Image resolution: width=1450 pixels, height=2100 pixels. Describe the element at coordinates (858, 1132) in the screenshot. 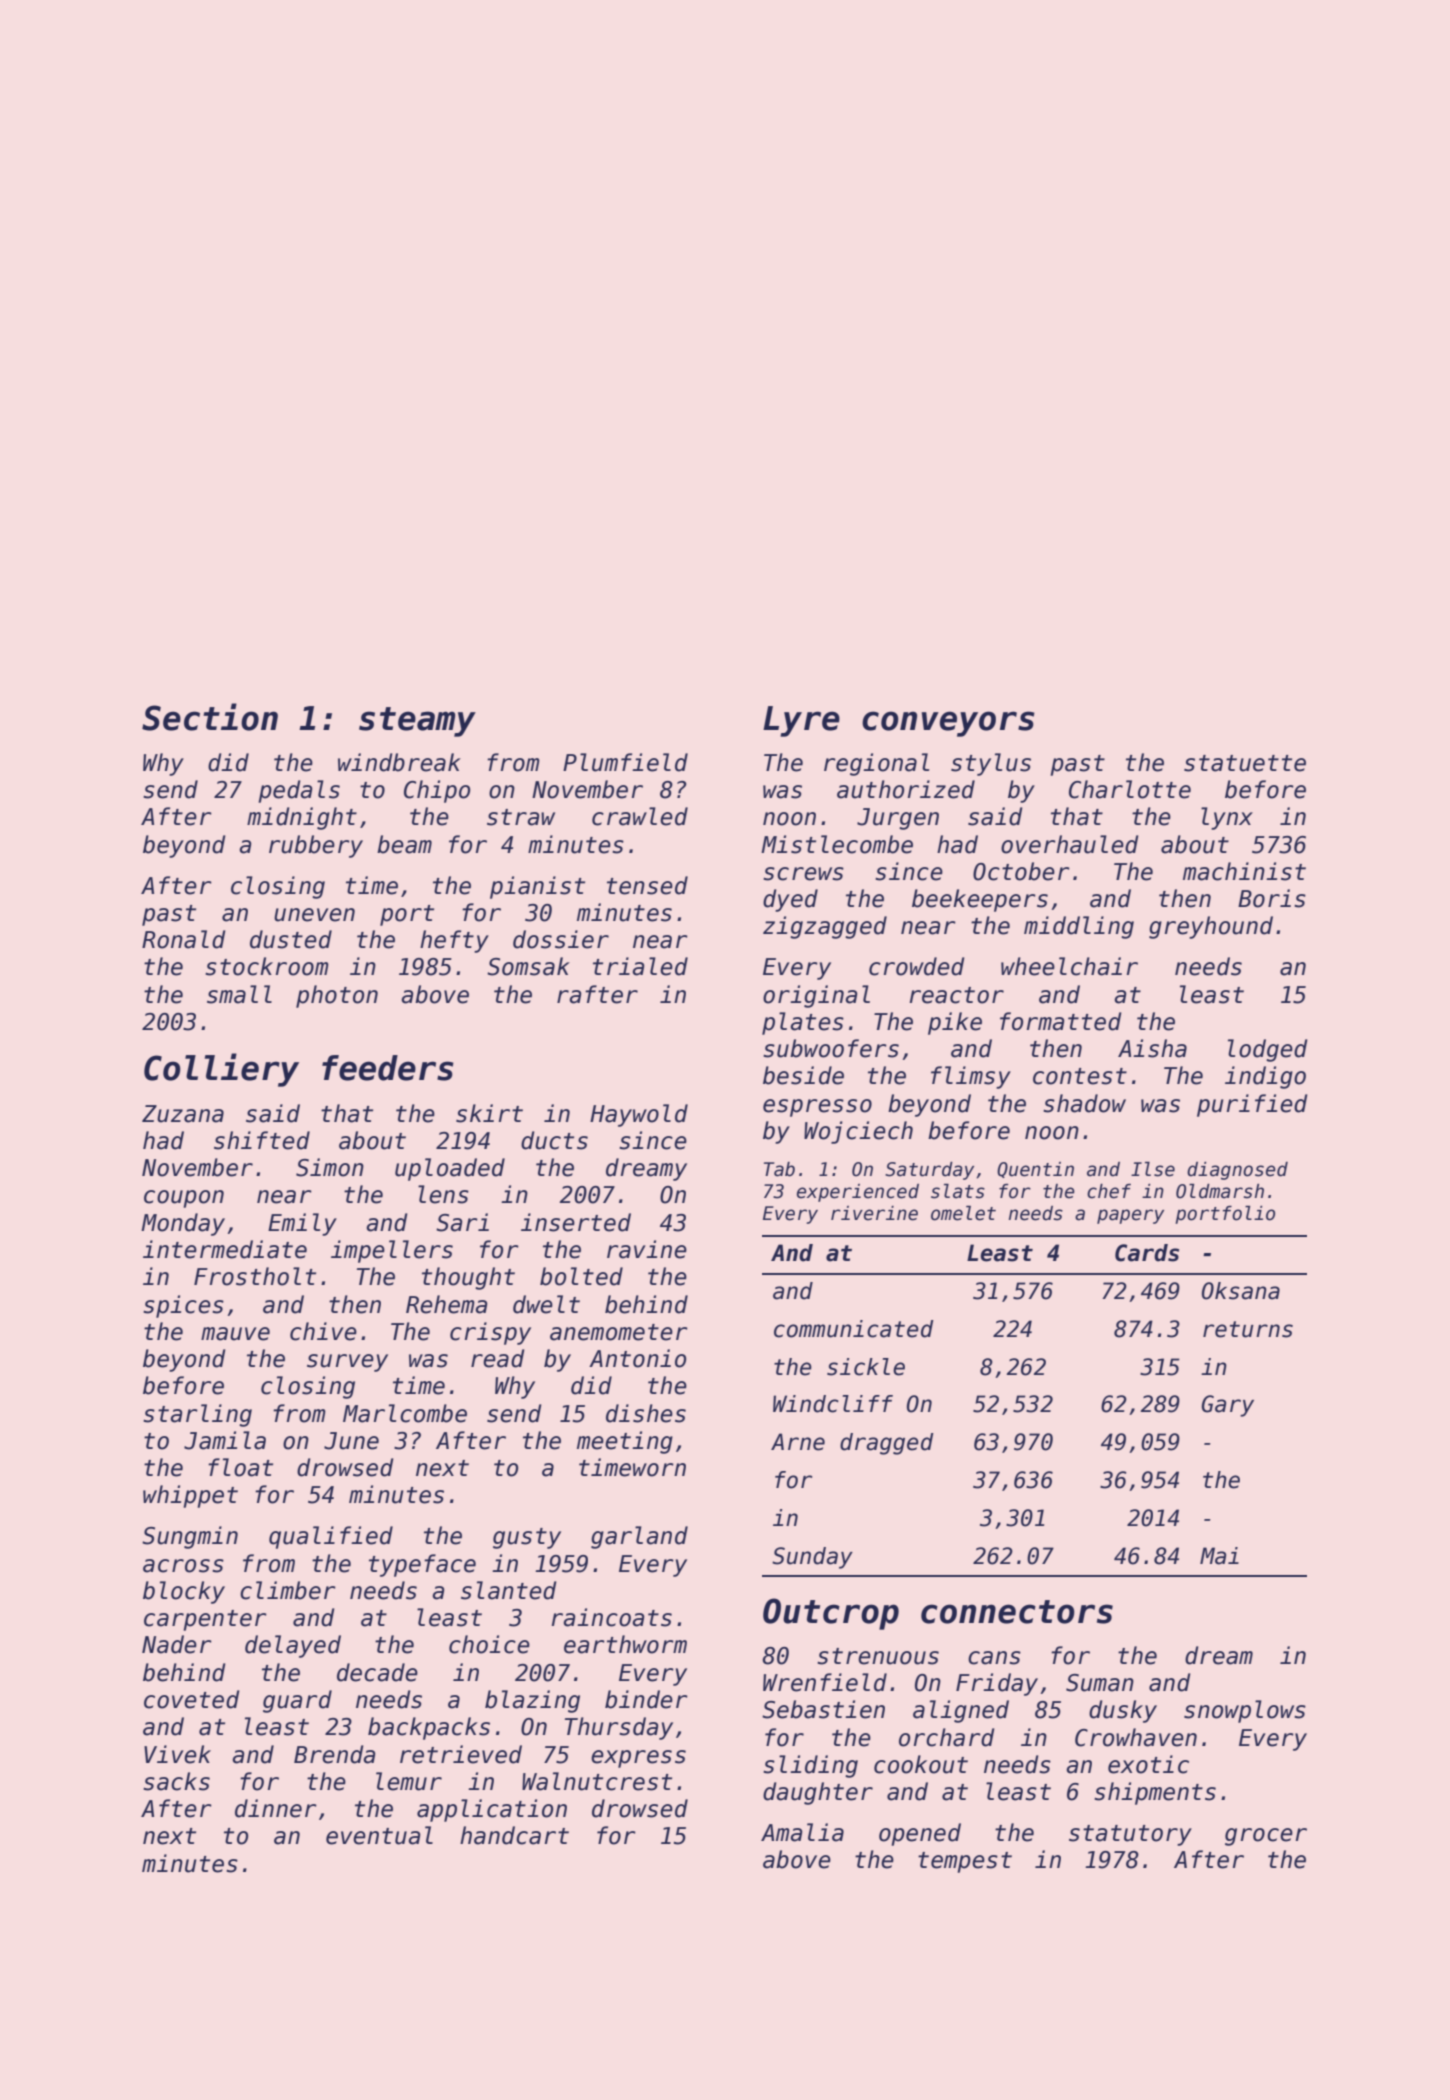

I see `Wojciech` at that location.
